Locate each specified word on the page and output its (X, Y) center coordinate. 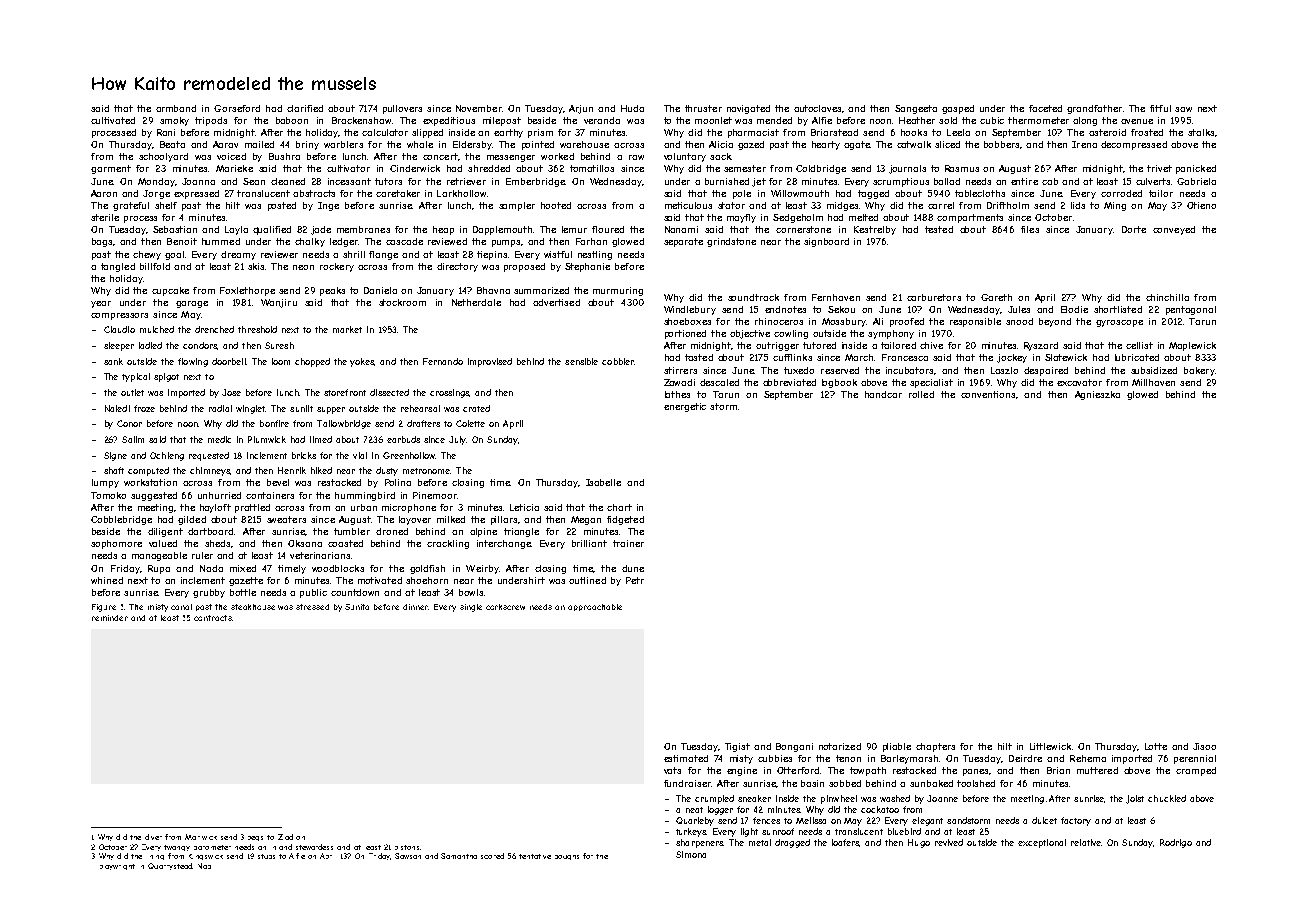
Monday (156, 182)
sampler (517, 206)
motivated (380, 580)
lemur (574, 229)
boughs (567, 857)
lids (1078, 205)
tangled (118, 267)
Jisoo (1204, 746)
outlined (587, 580)
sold (948, 120)
